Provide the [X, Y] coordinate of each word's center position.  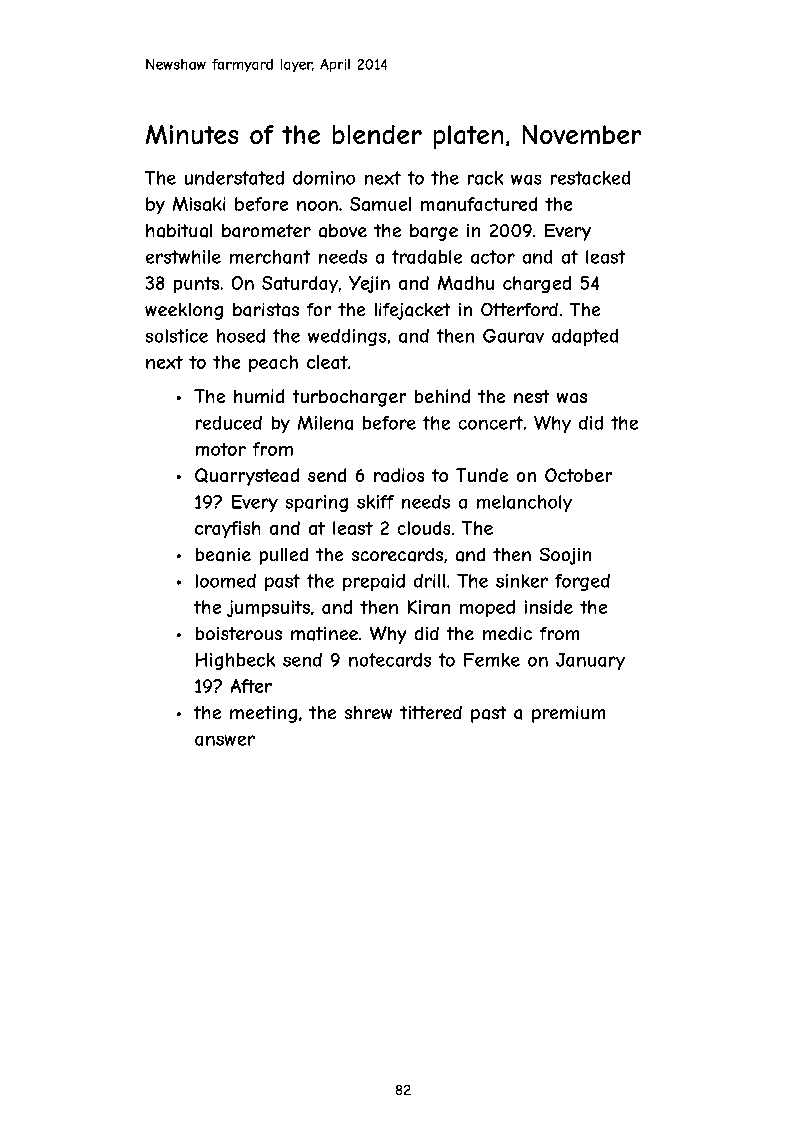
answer [225, 740]
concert [491, 423]
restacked [590, 178]
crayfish [227, 529]
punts [196, 285]
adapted [585, 337]
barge [434, 232]
